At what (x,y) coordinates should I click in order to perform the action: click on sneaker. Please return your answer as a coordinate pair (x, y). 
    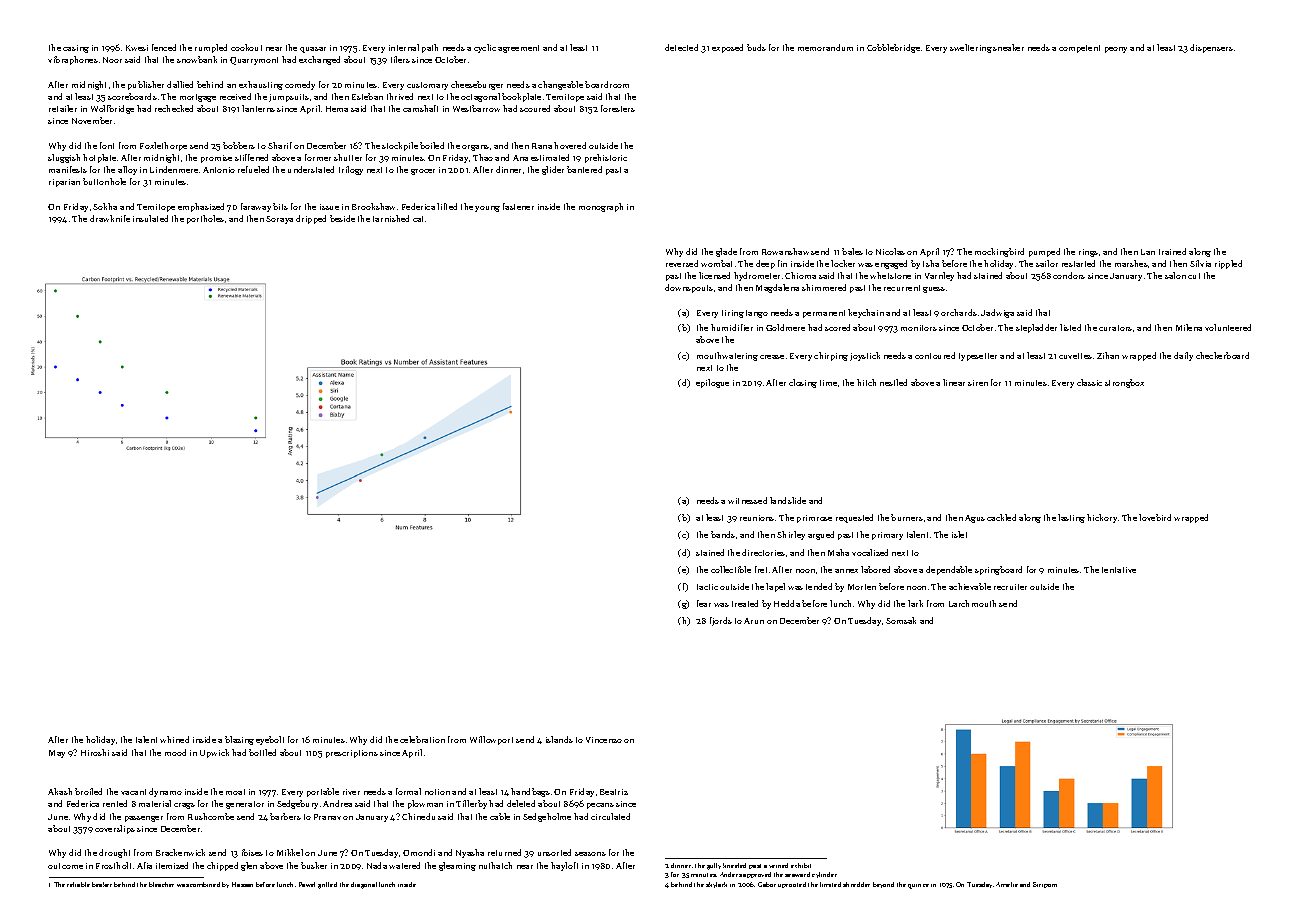
    Looking at the image, I should click on (1008, 47).
